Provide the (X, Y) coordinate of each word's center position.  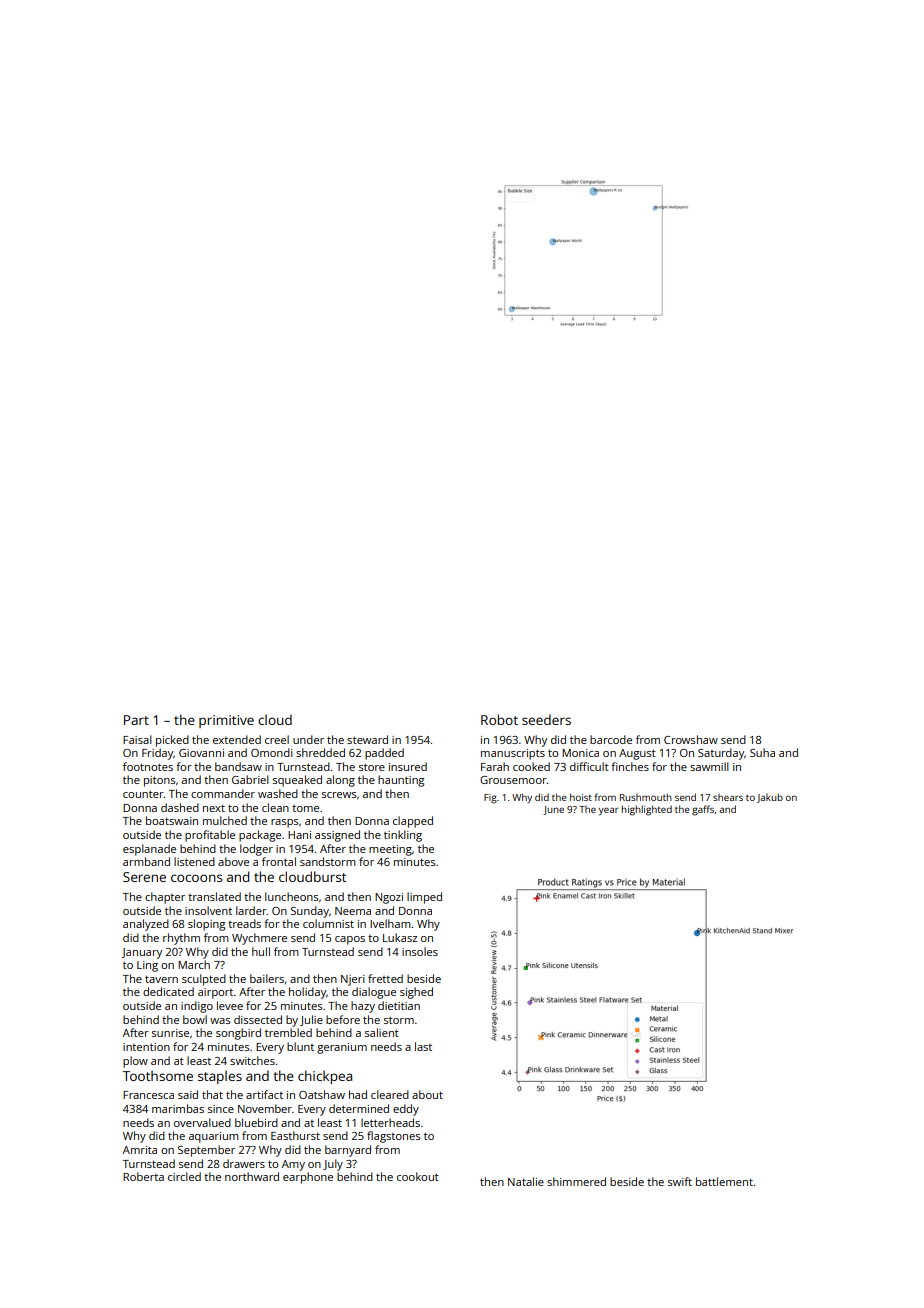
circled (184, 1176)
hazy (363, 1007)
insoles (420, 951)
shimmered (576, 1181)
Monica (580, 753)
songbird (238, 1034)
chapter (165, 898)
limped (424, 898)
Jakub (770, 798)
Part (136, 720)
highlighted (647, 810)
